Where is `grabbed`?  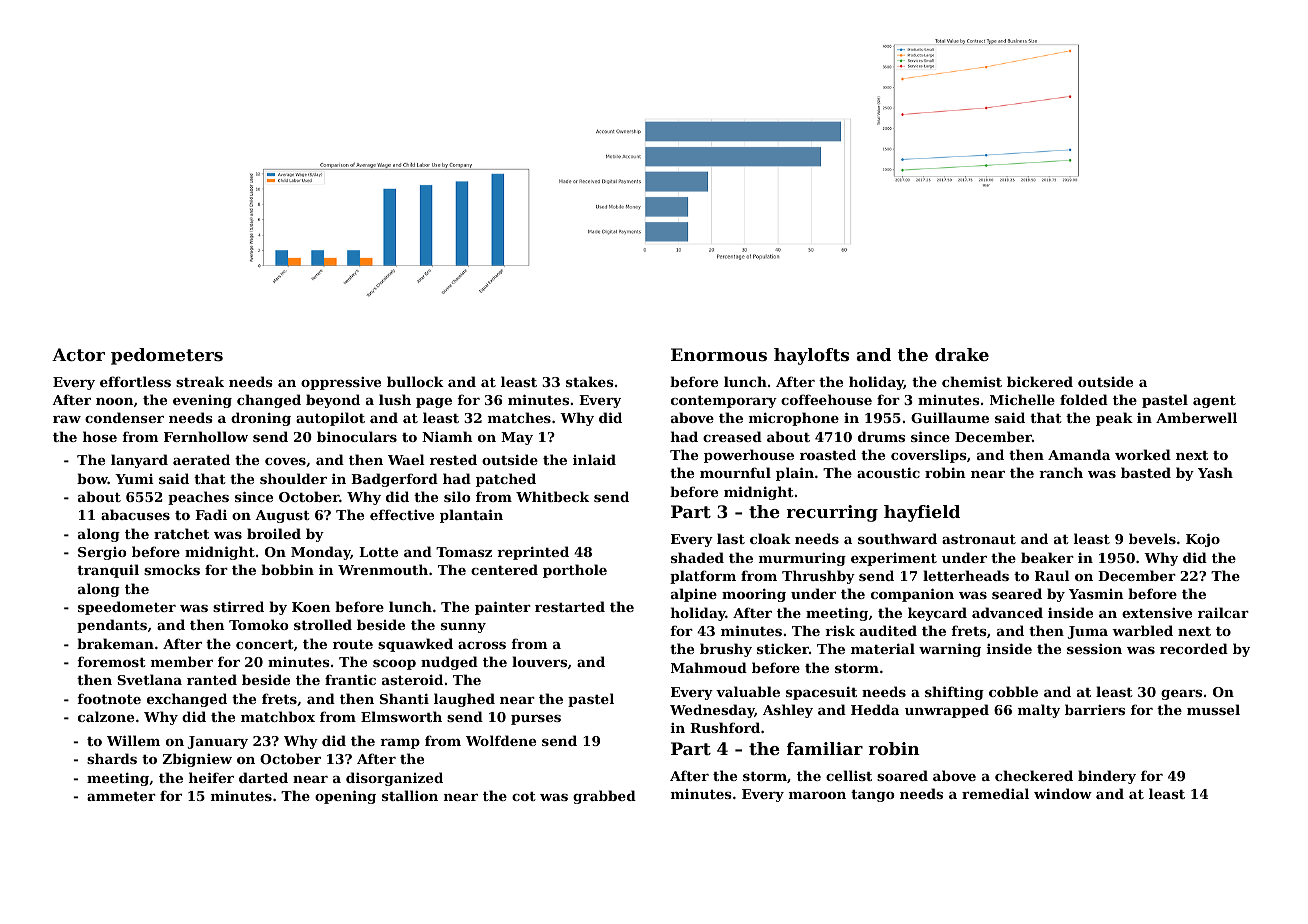
grabbed is located at coordinates (604, 797).
